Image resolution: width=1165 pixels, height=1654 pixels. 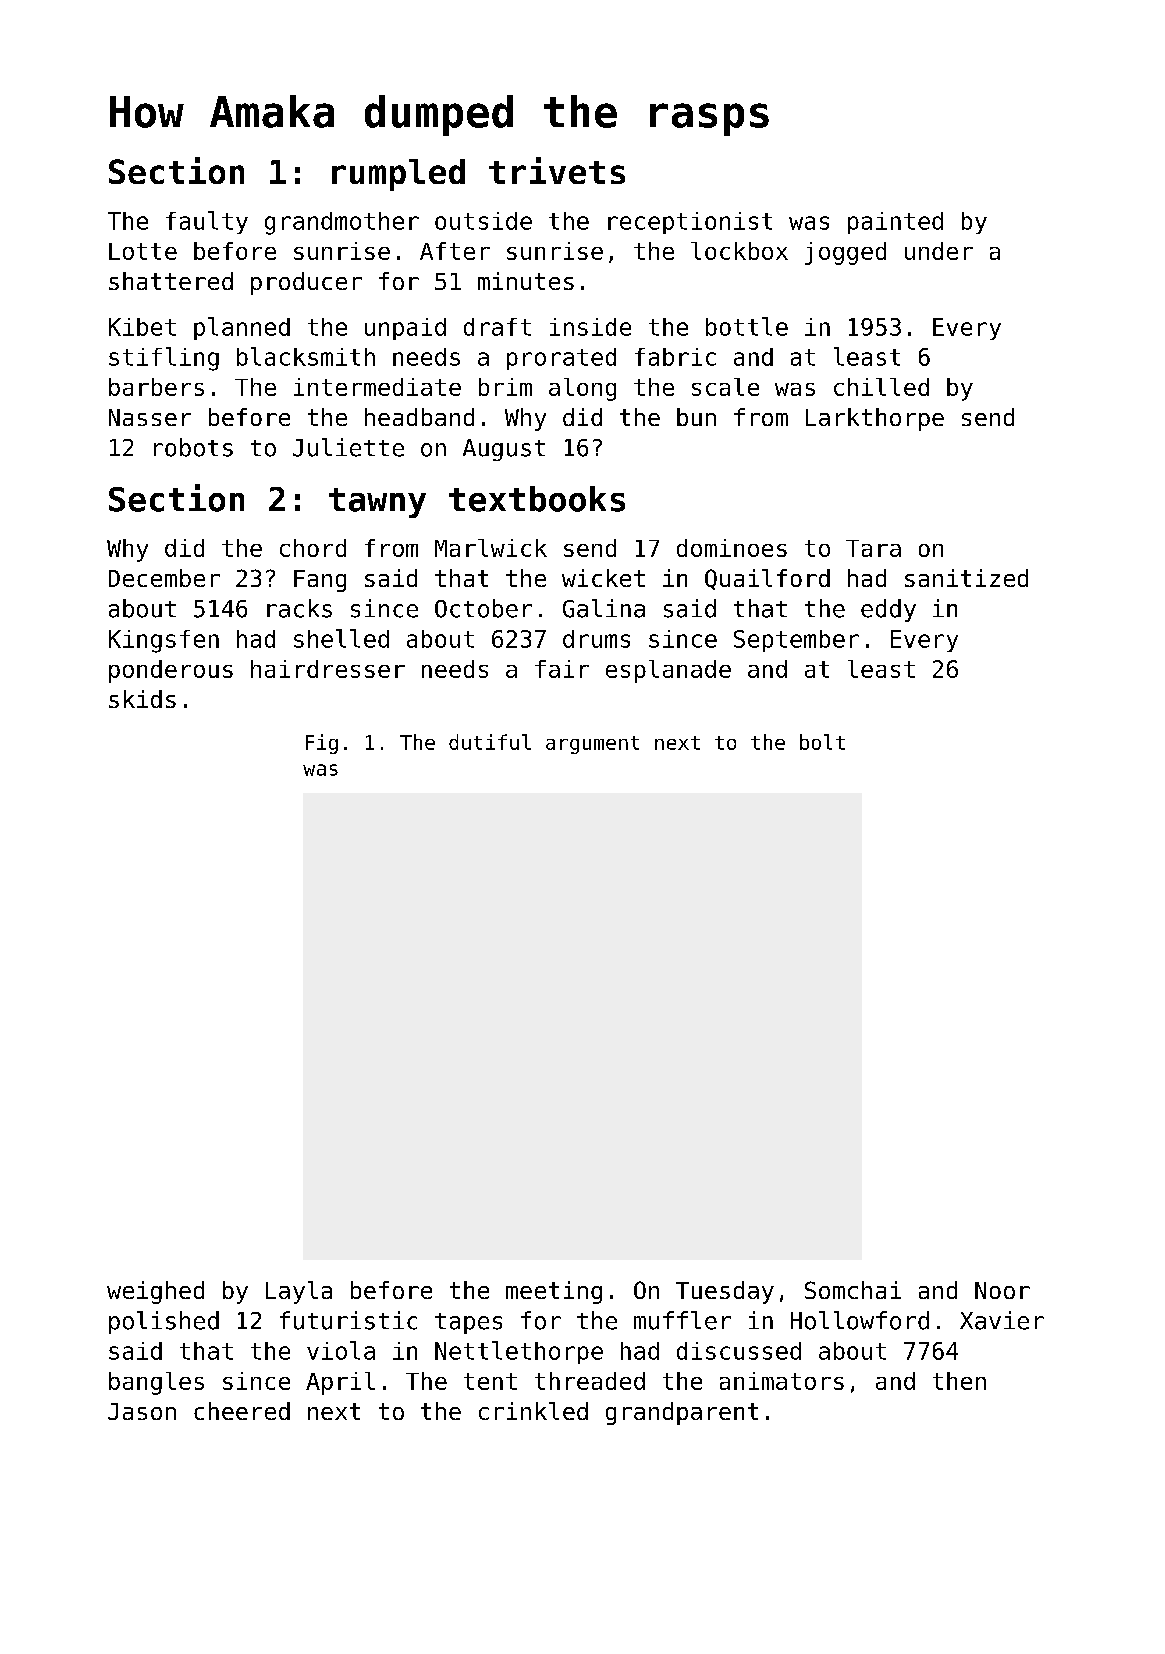 What do you see at coordinates (322, 744) in the image?
I see `Fig` at bounding box center [322, 744].
